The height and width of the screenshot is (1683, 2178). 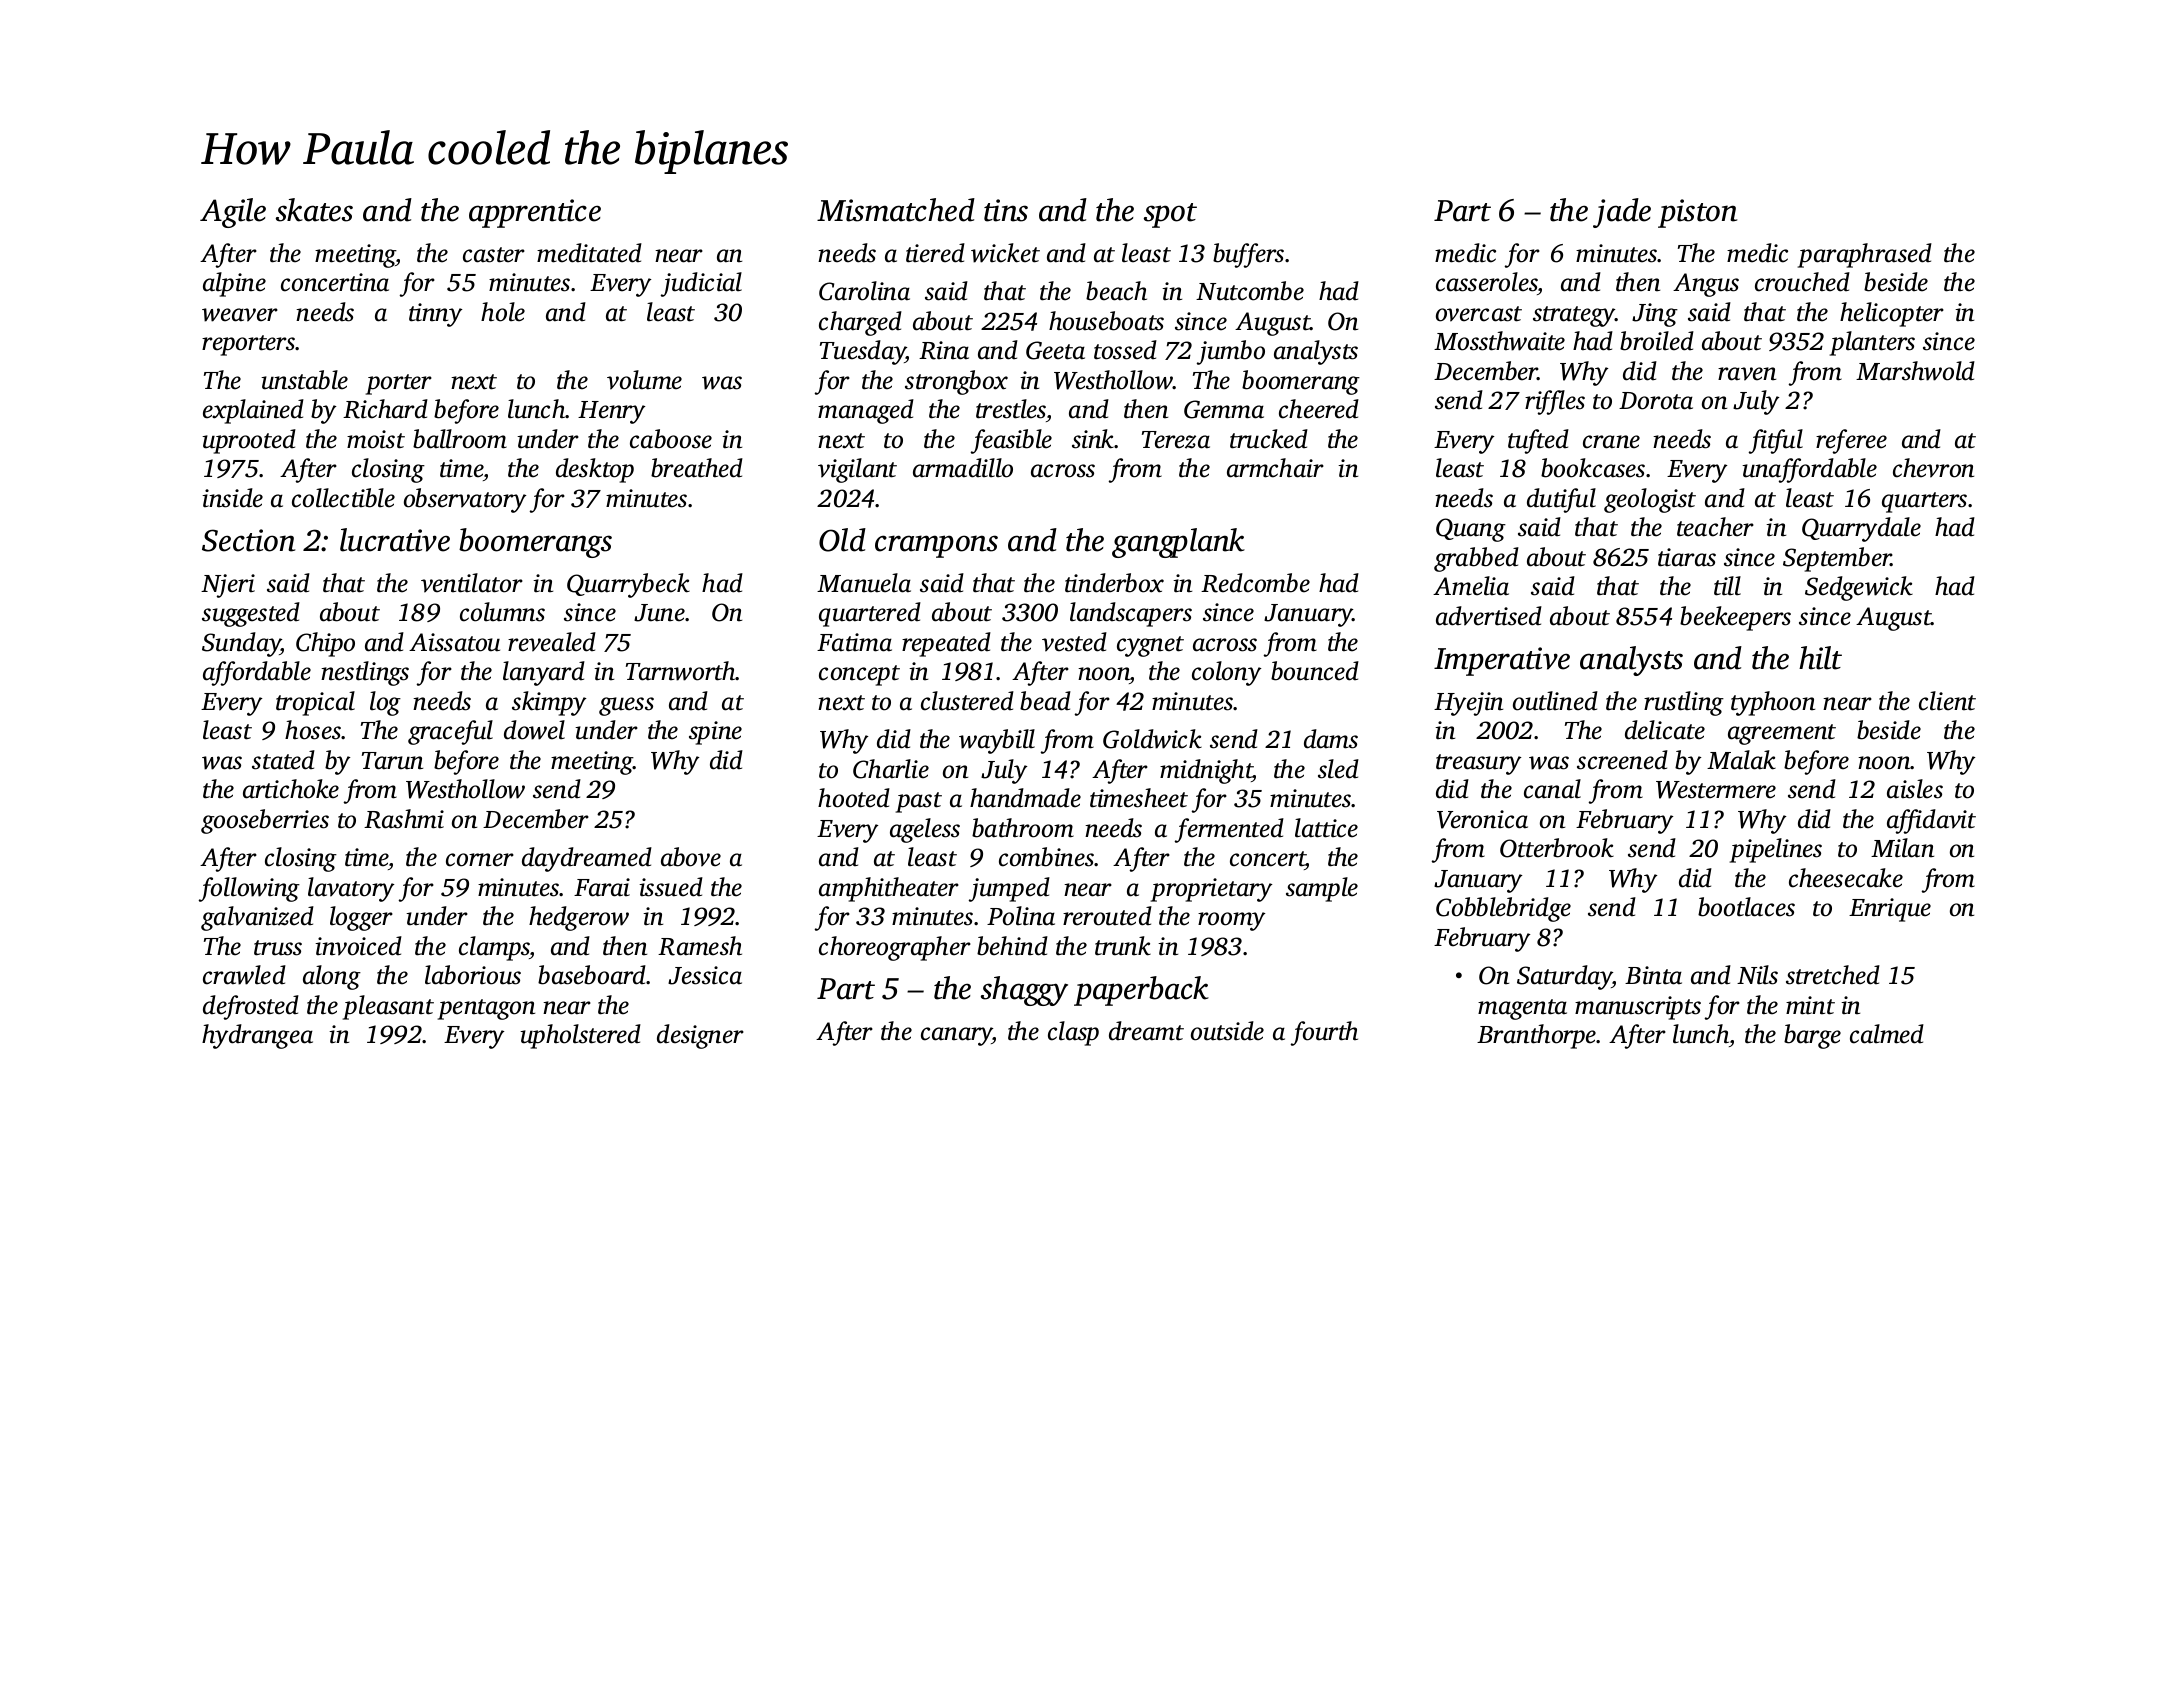 I want to click on Otterbrook, so click(x=1557, y=848).
